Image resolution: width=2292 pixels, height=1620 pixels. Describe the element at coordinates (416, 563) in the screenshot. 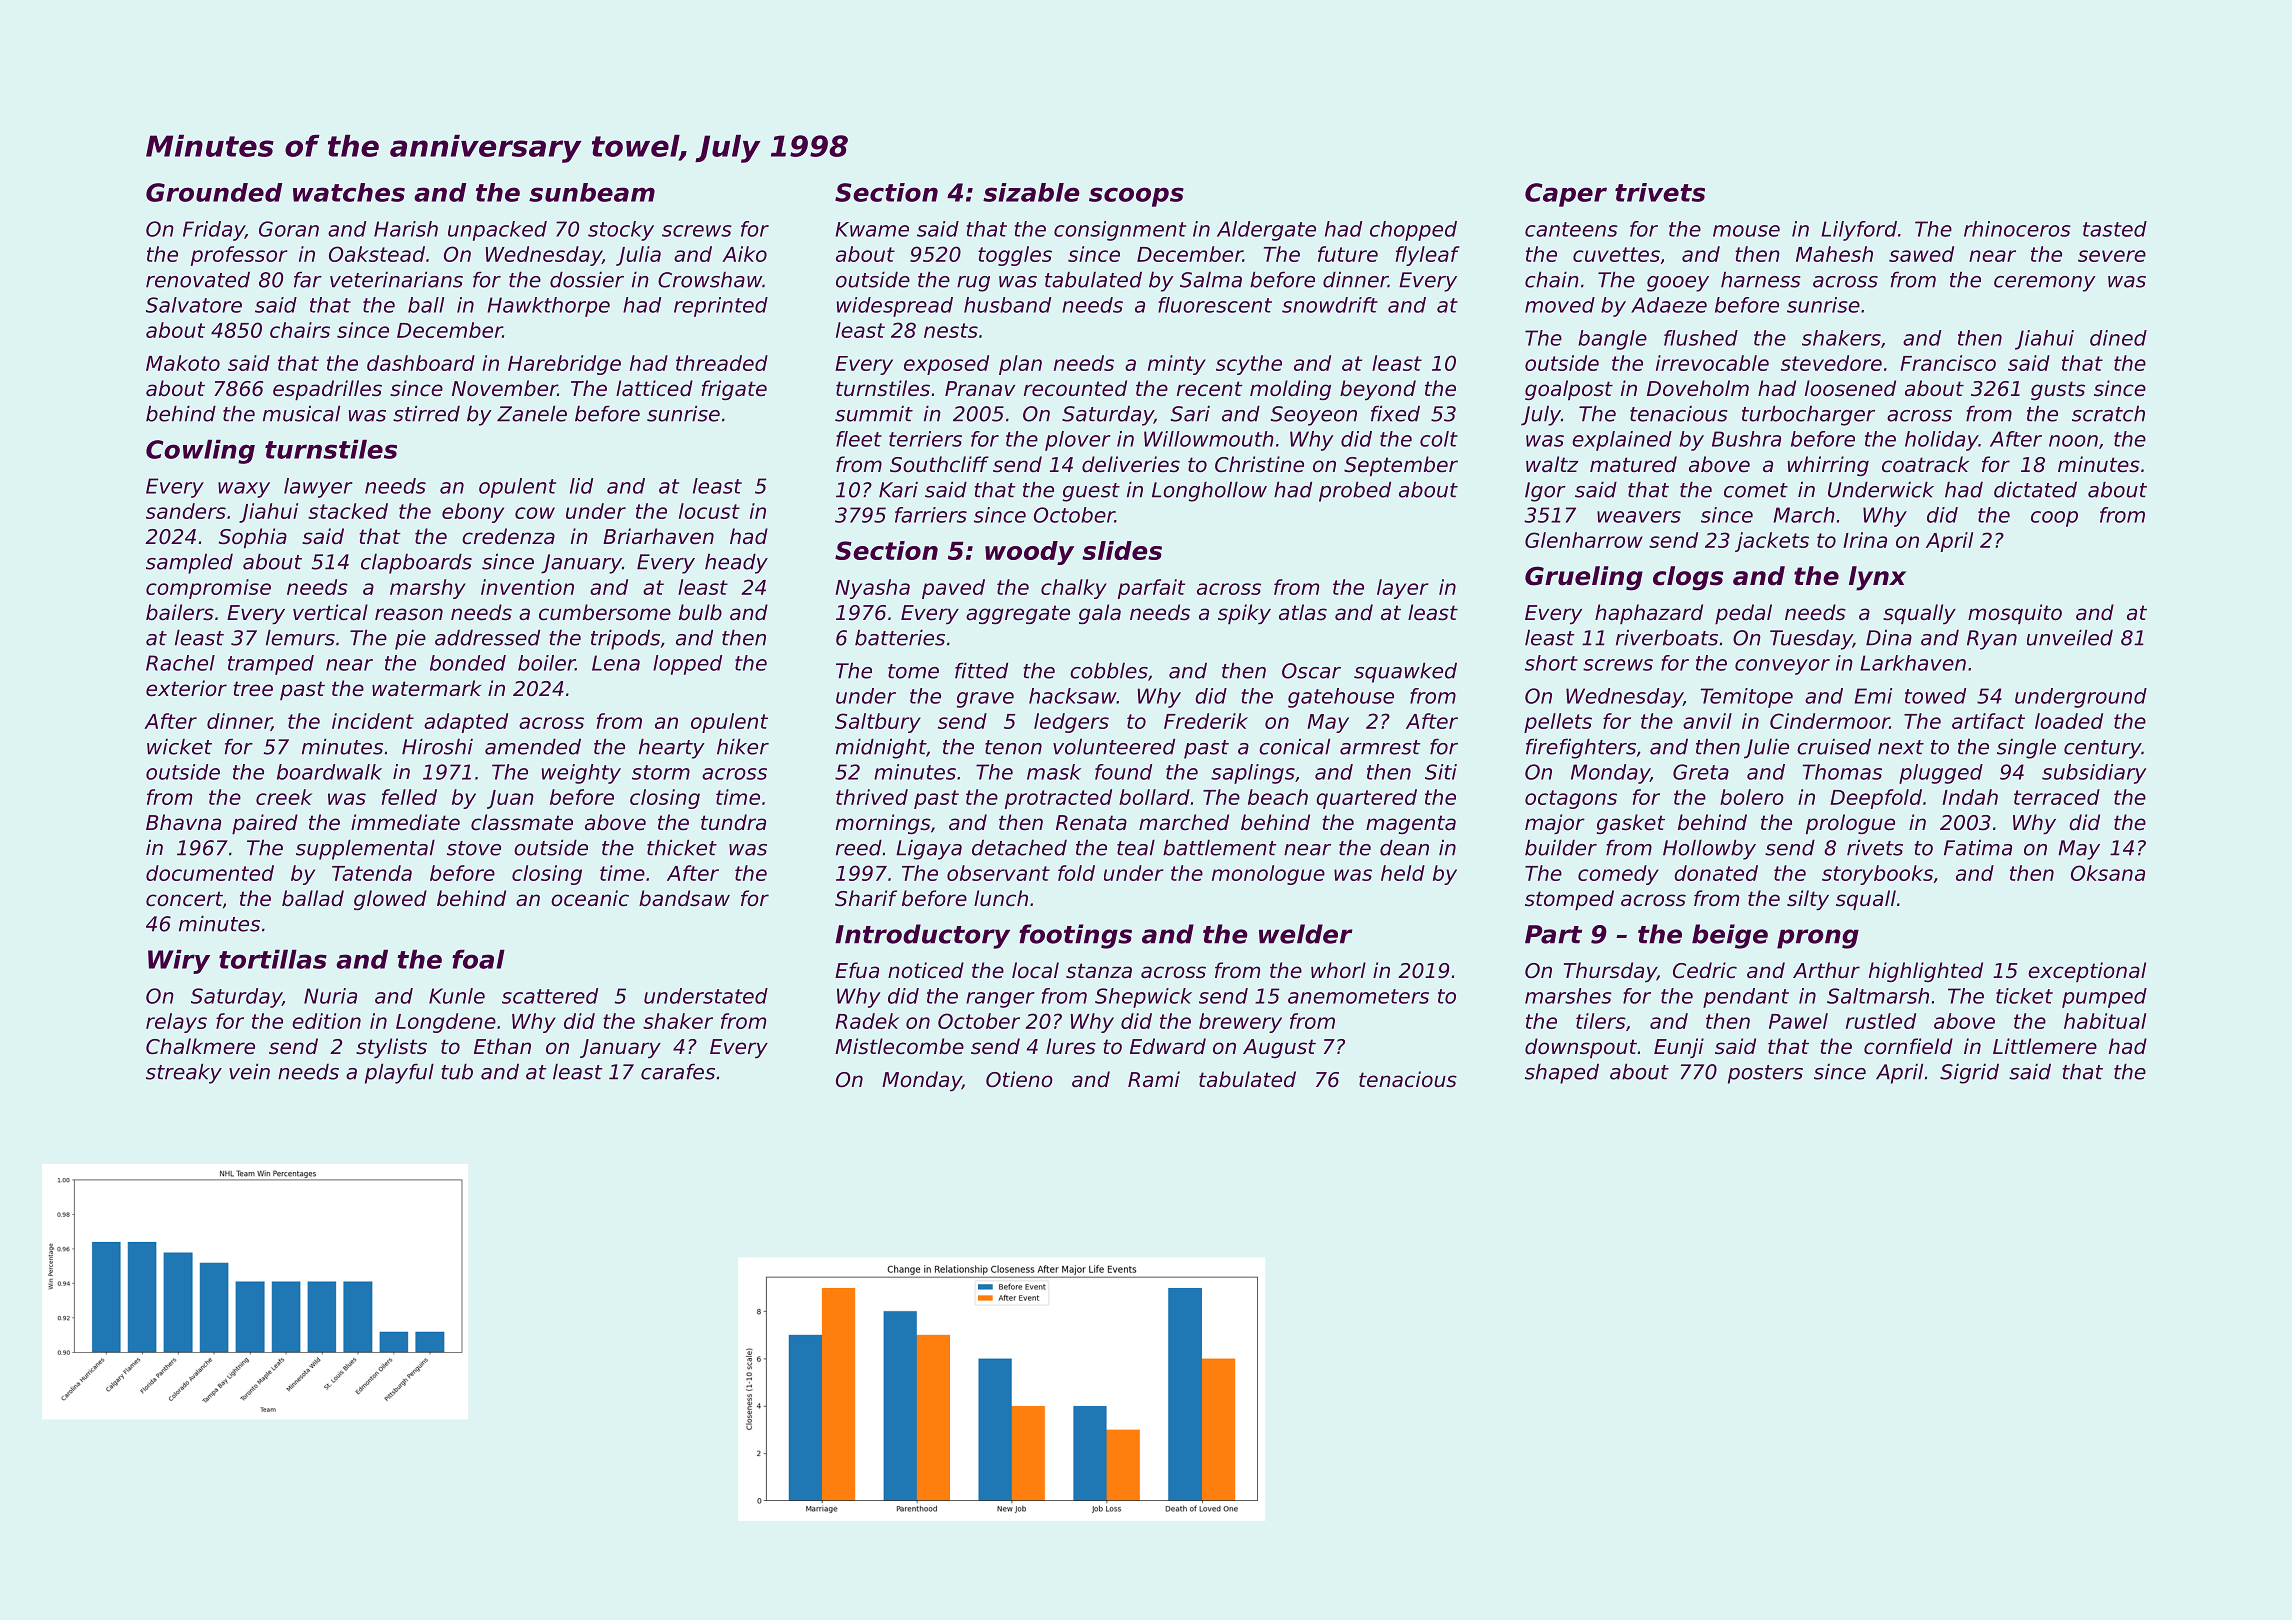

I see `clapboards` at that location.
